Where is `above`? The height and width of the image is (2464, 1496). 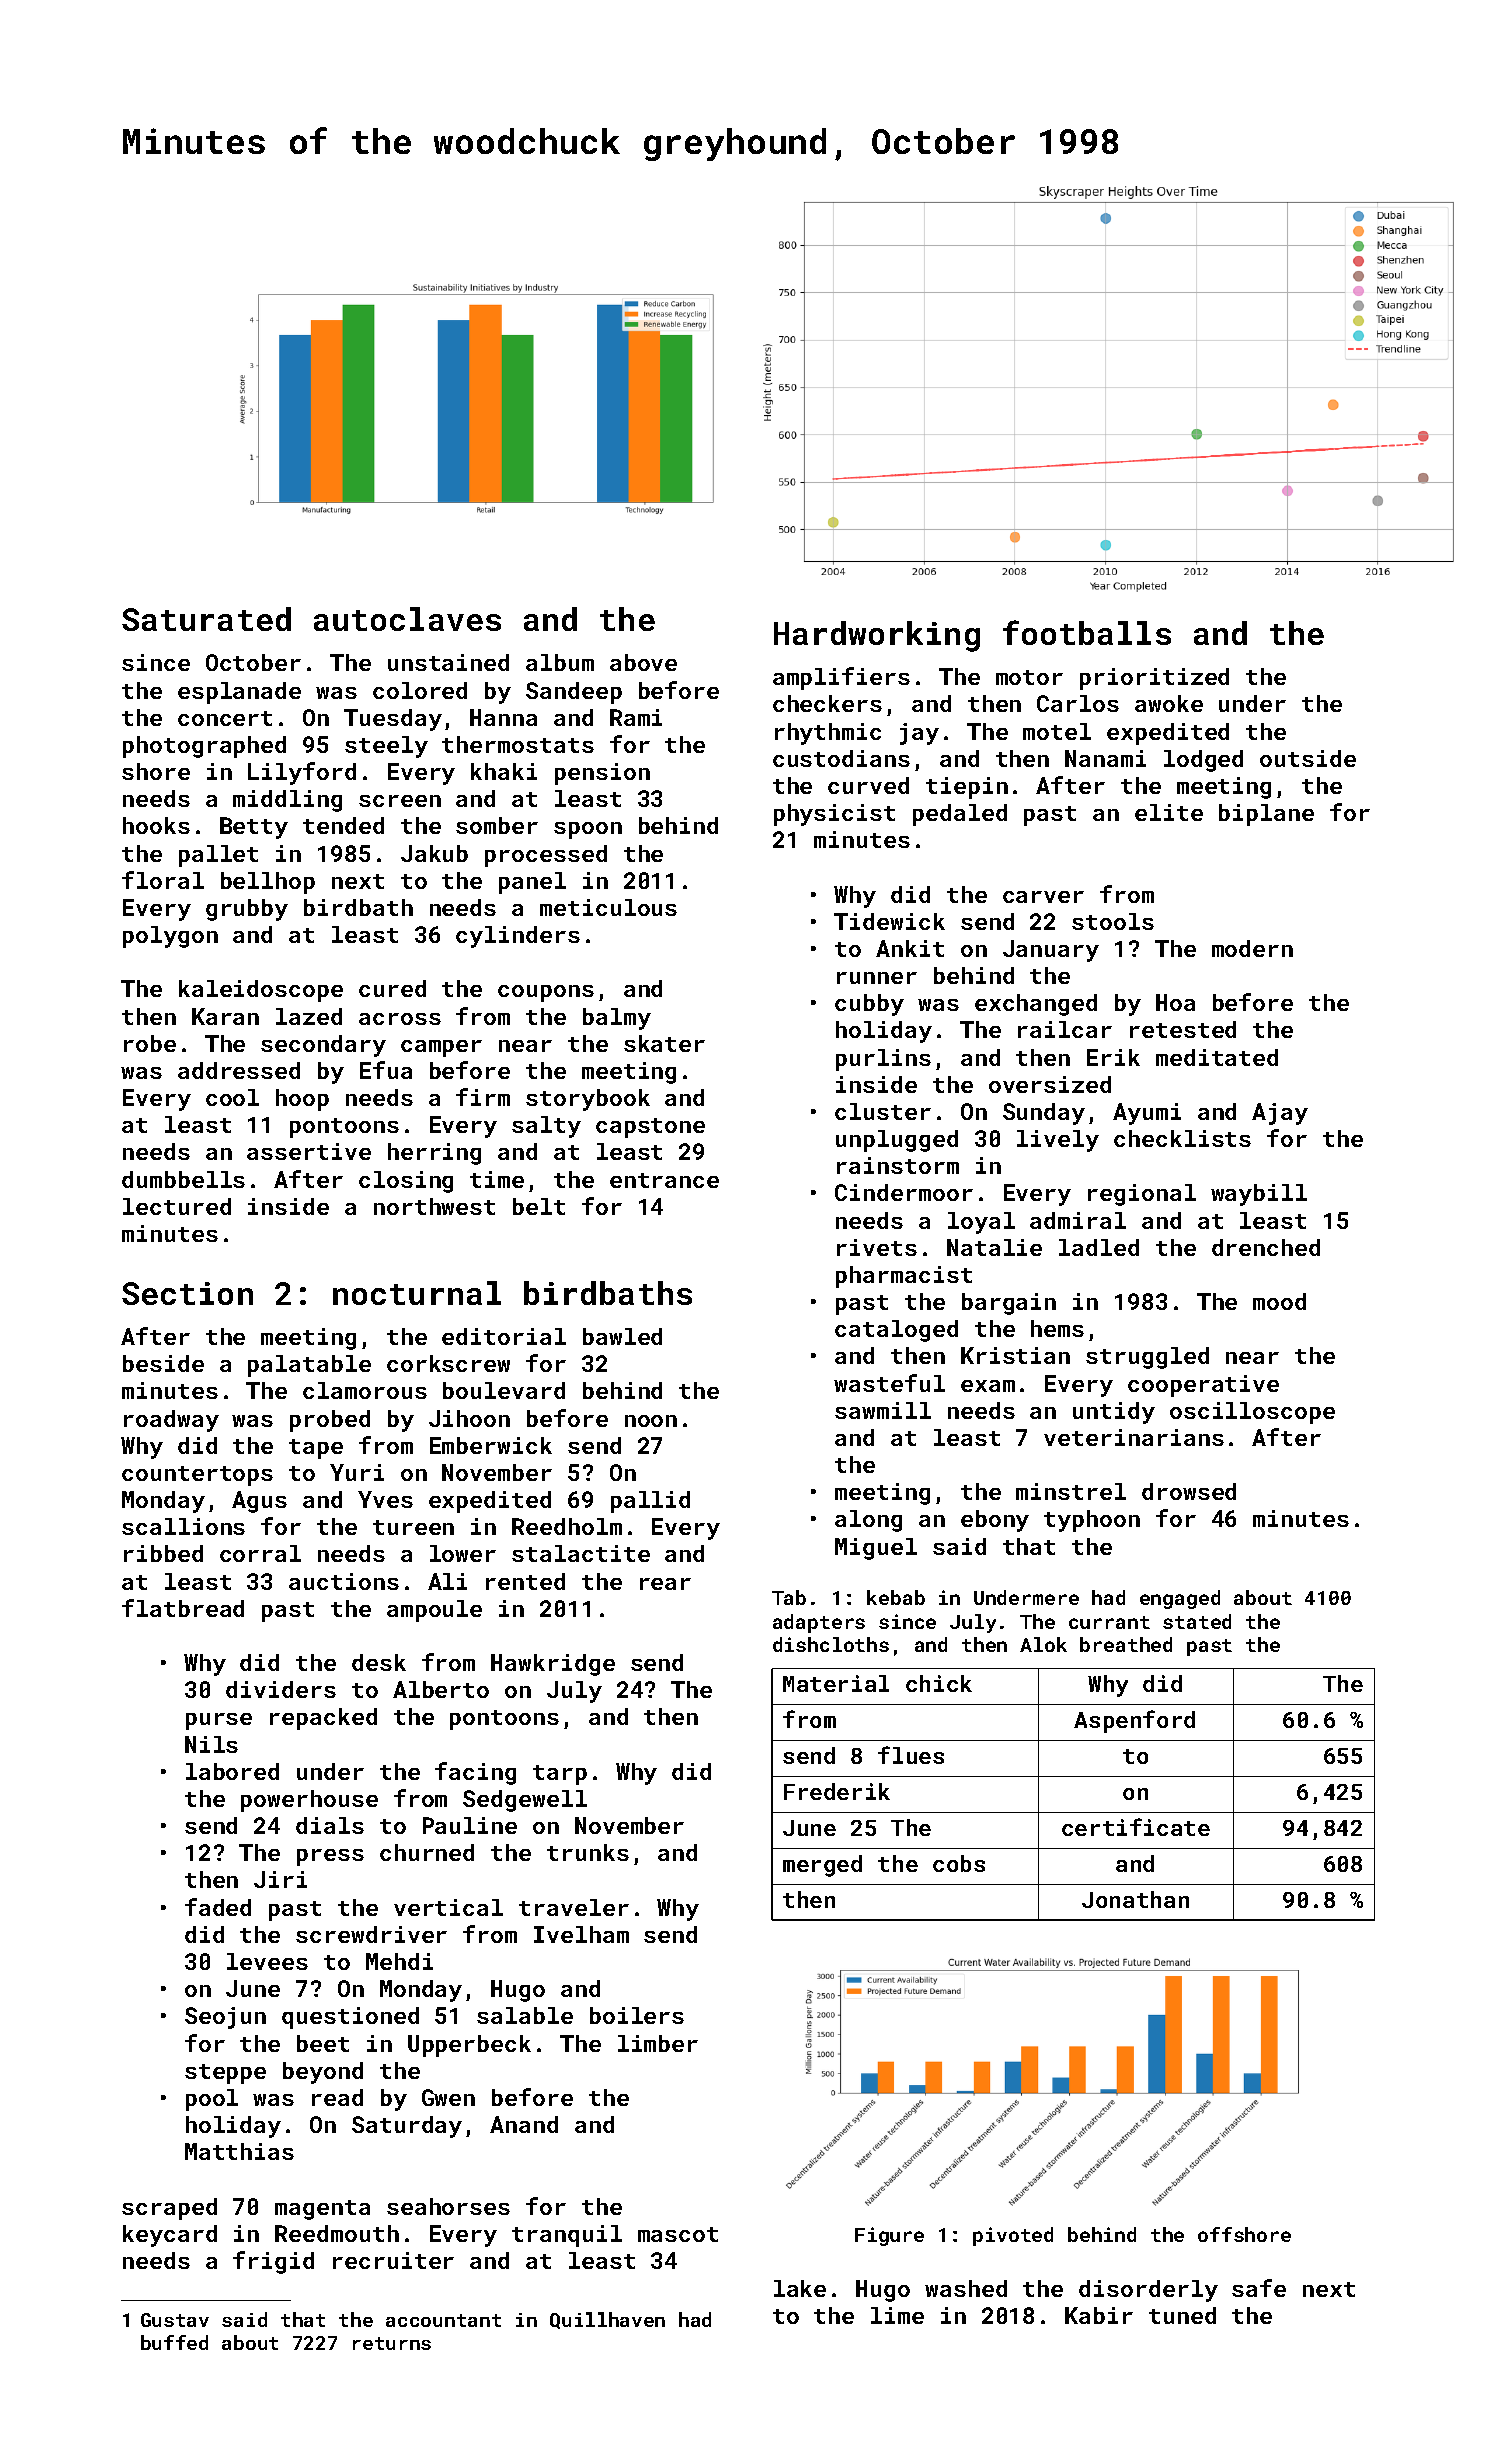
above is located at coordinates (643, 662).
